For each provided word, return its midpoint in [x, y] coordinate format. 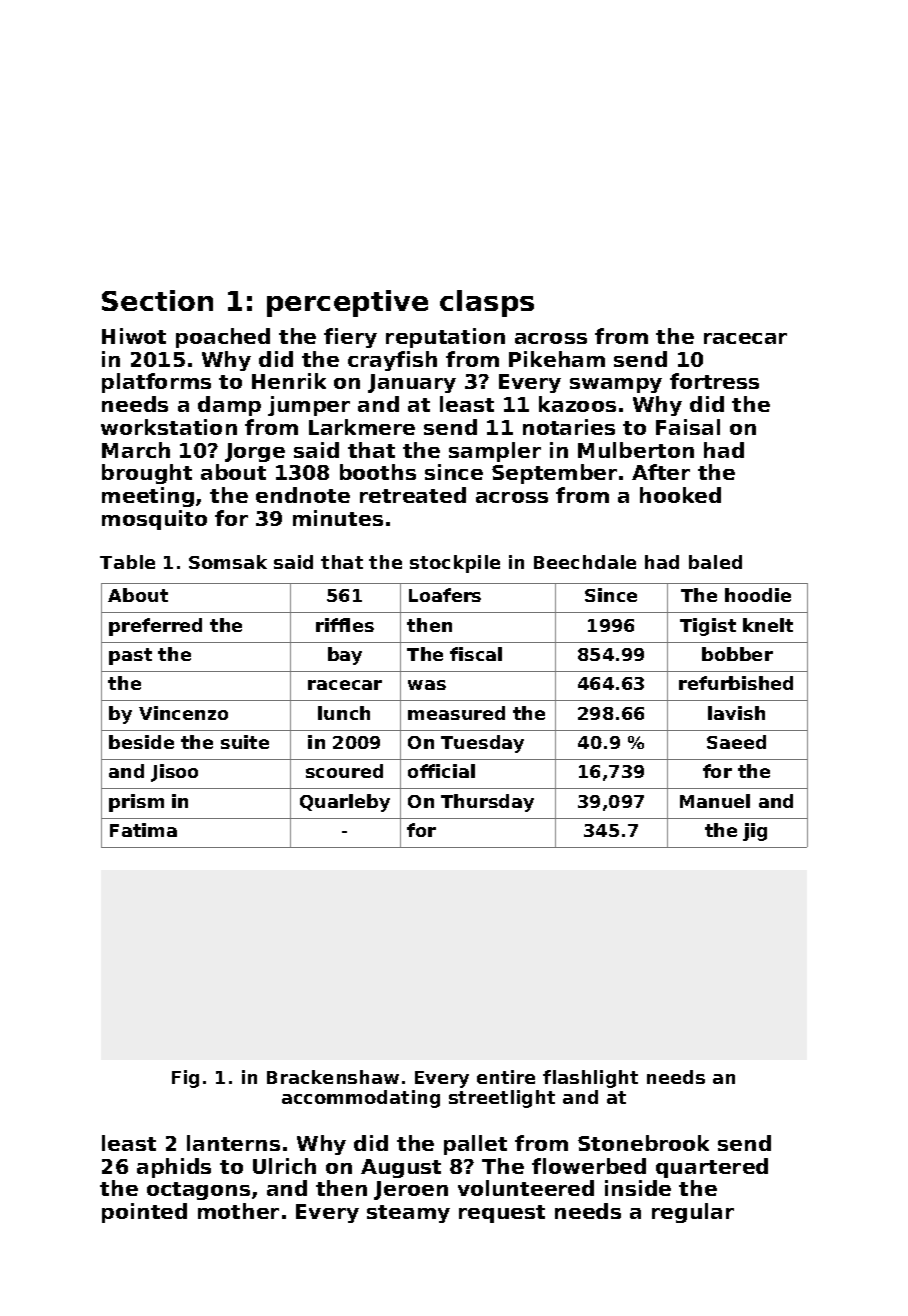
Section [157, 300]
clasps [487, 303]
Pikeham [557, 359]
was [427, 685]
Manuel [715, 801]
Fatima [143, 830]
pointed [144, 1213]
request [502, 1214]
